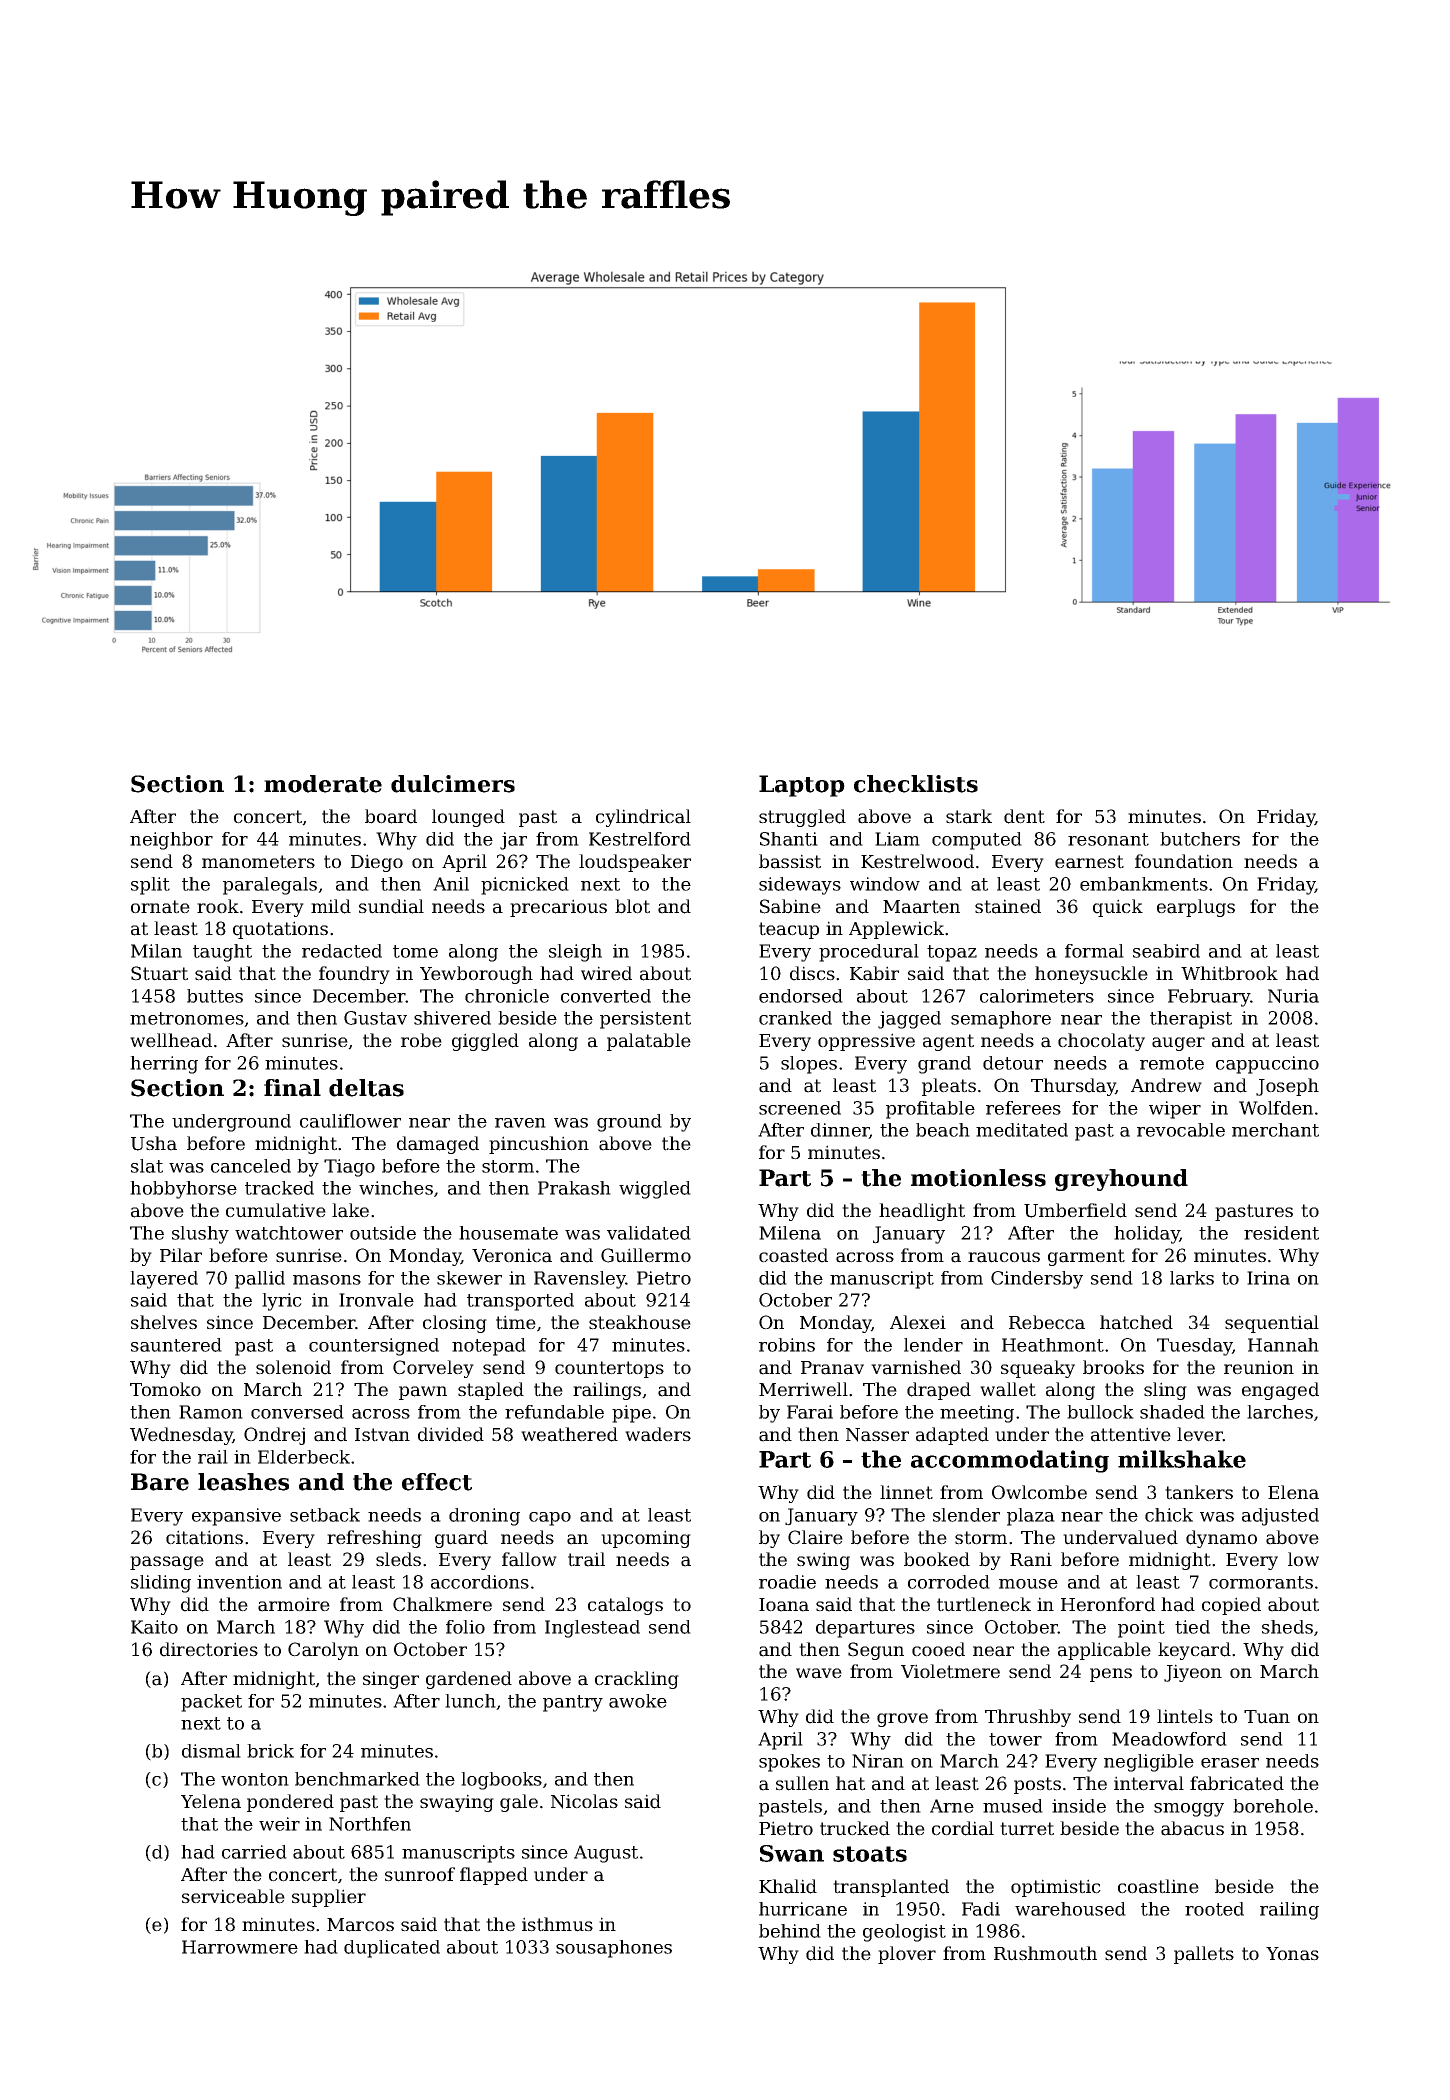 Image resolution: width=1450 pixels, height=2100 pixels. I want to click on palatable, so click(649, 1042).
